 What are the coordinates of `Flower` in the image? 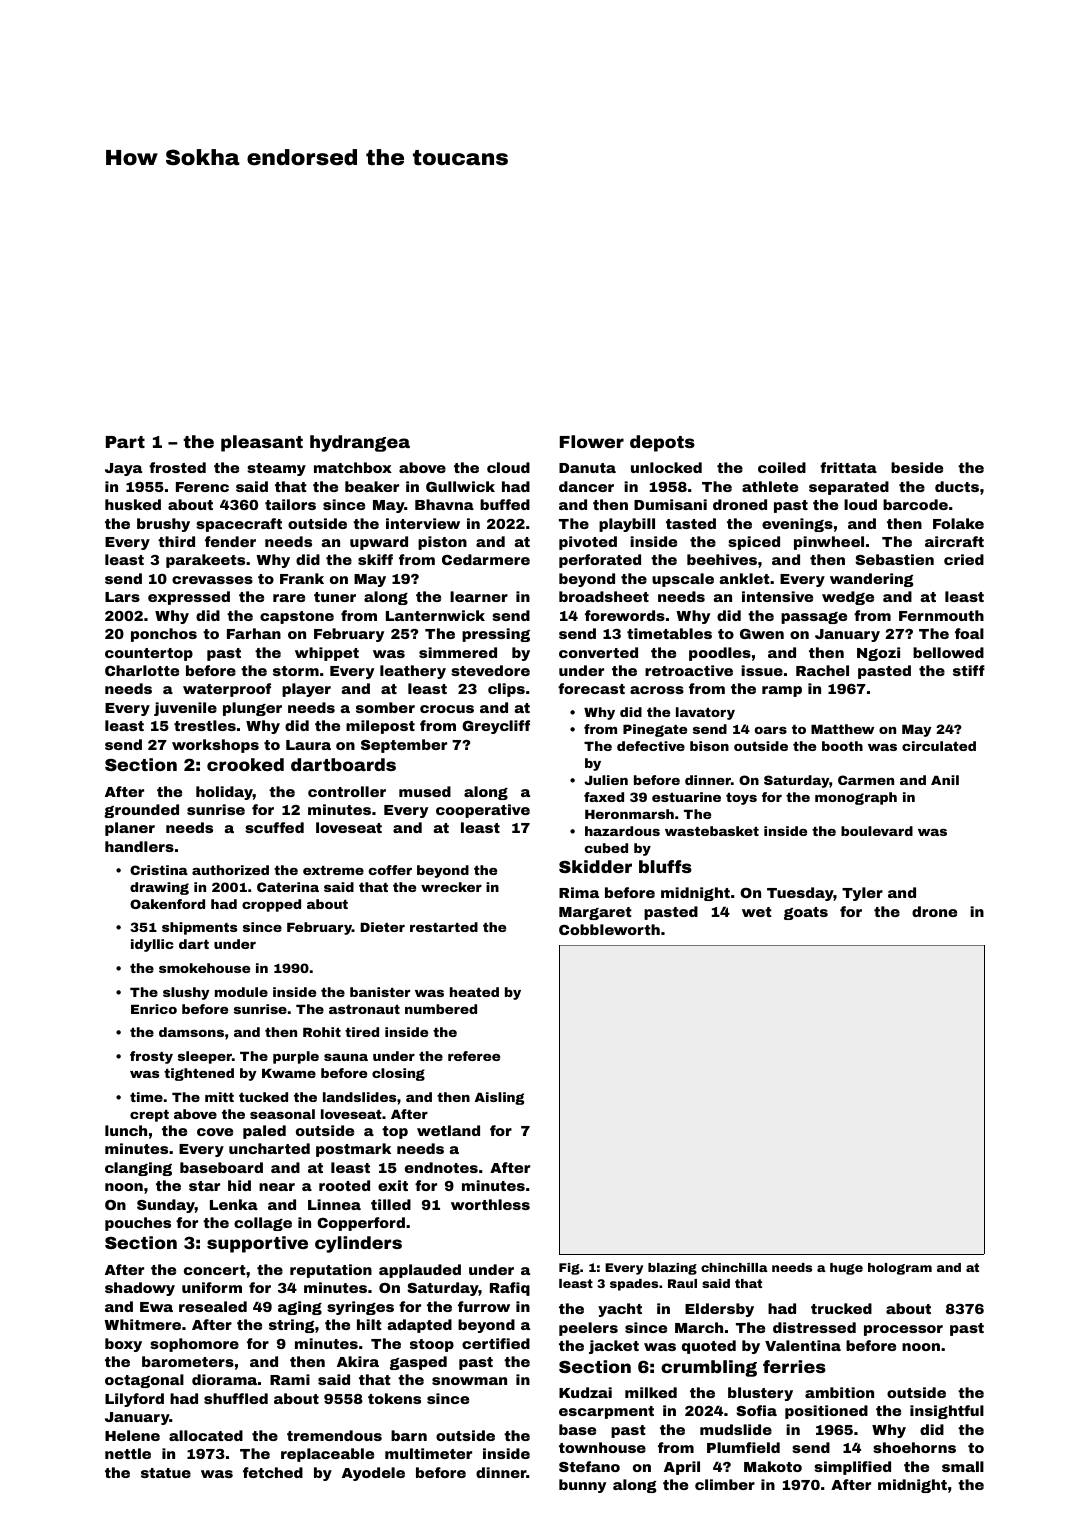 It's located at (592, 441).
